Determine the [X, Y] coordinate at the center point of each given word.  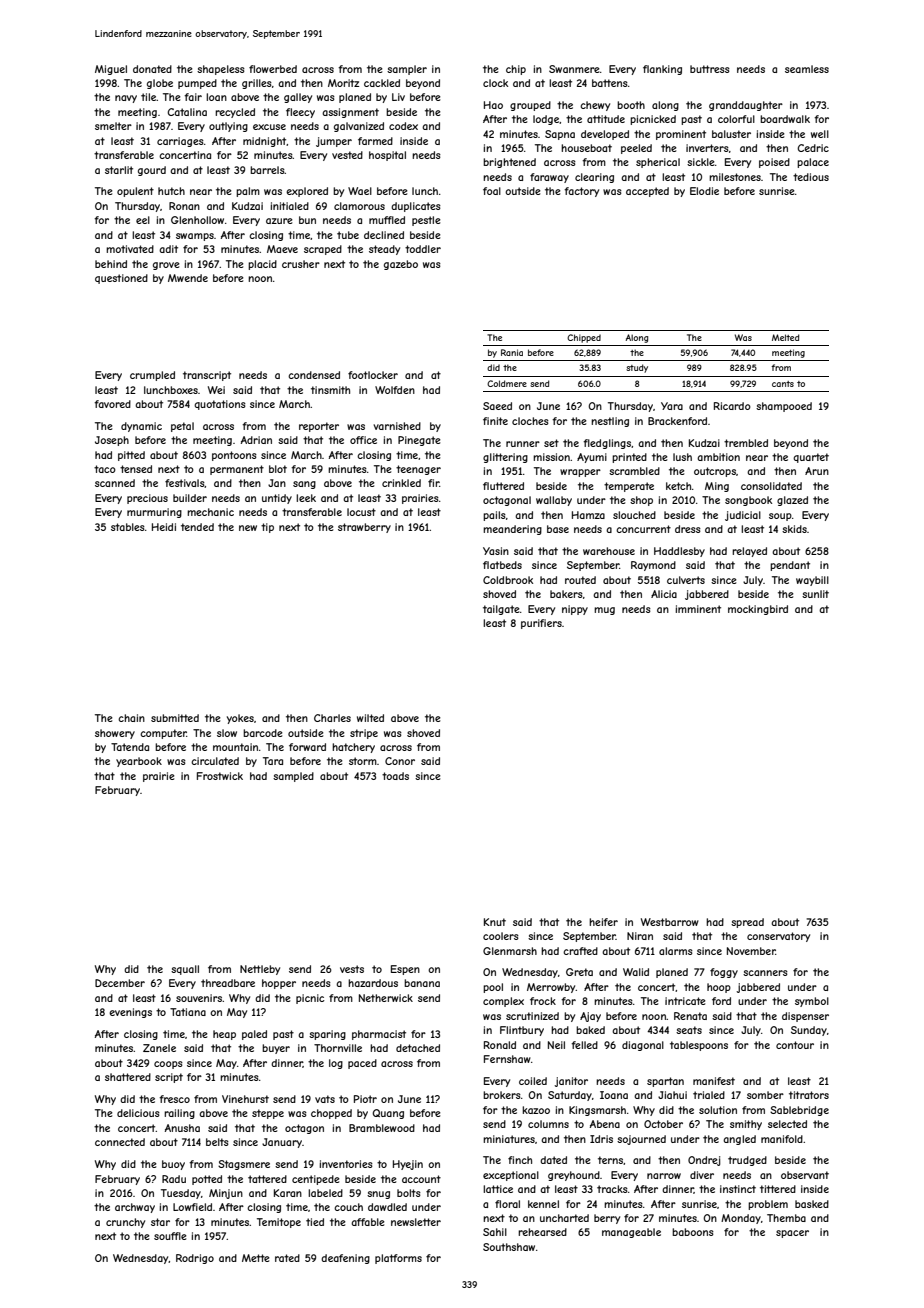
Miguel [111, 70]
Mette [256, 1258]
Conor [400, 761]
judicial [743, 516]
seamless [807, 69]
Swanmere [574, 69]
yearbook [139, 762]
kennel [543, 1204]
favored [112, 404]
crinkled [401, 483]
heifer [603, 922]
